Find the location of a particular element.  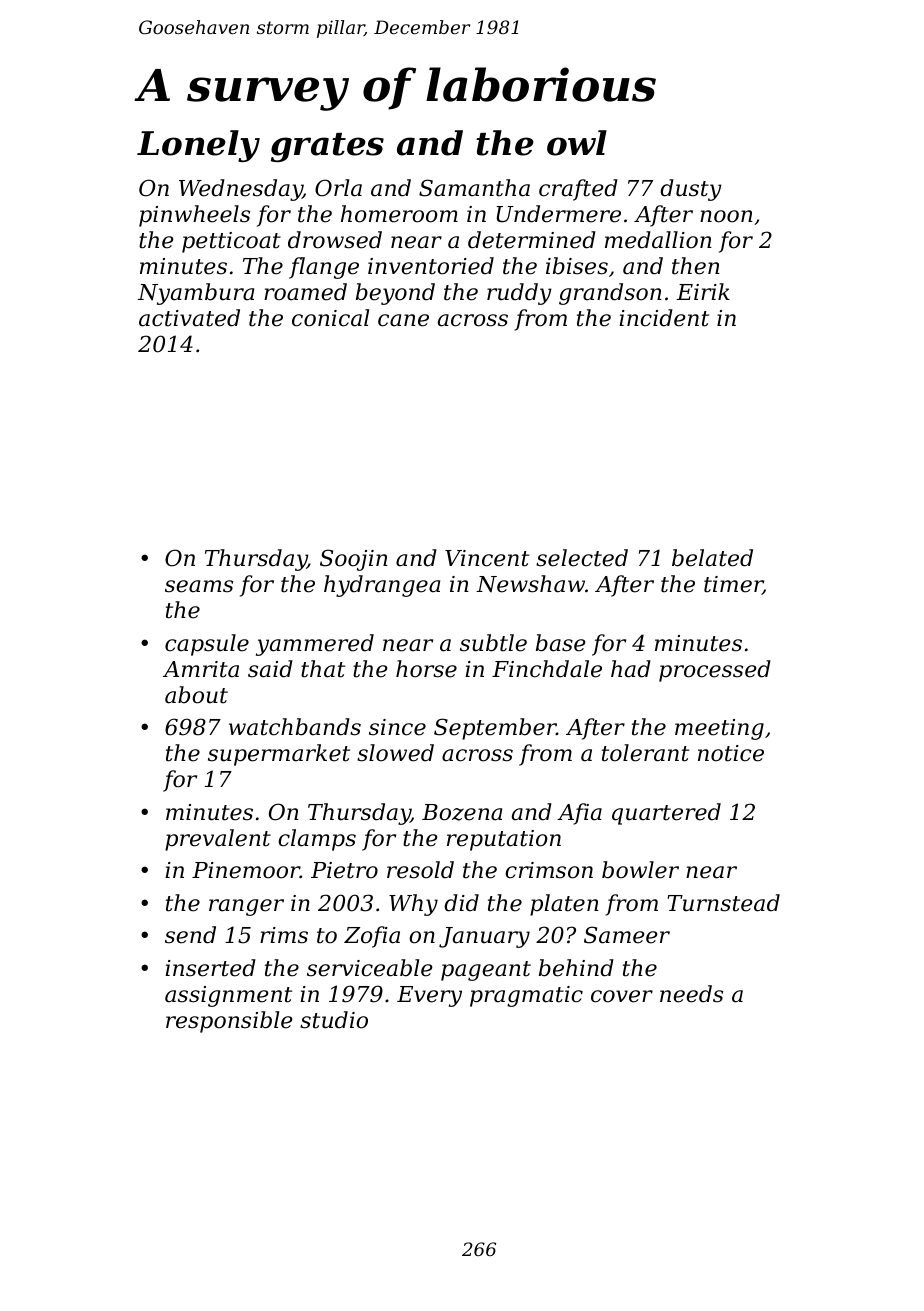

incident is located at coordinates (664, 318).
